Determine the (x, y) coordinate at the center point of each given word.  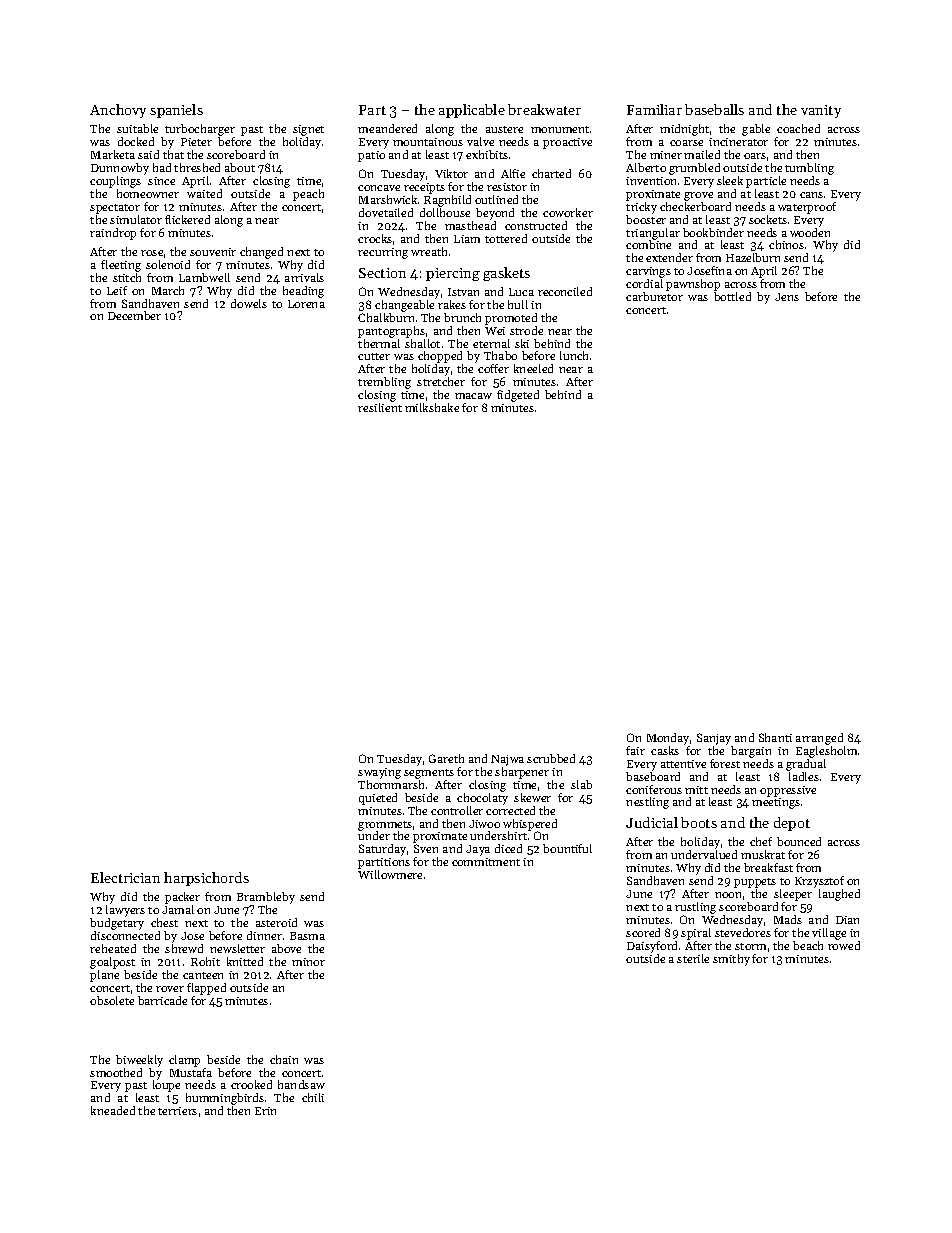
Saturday (382, 850)
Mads (788, 919)
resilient (380, 407)
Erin (265, 1111)
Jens (787, 297)
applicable (472, 111)
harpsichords (206, 879)
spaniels (176, 111)
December (134, 315)
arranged (819, 739)
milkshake (432, 407)
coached (798, 128)
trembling (384, 383)
